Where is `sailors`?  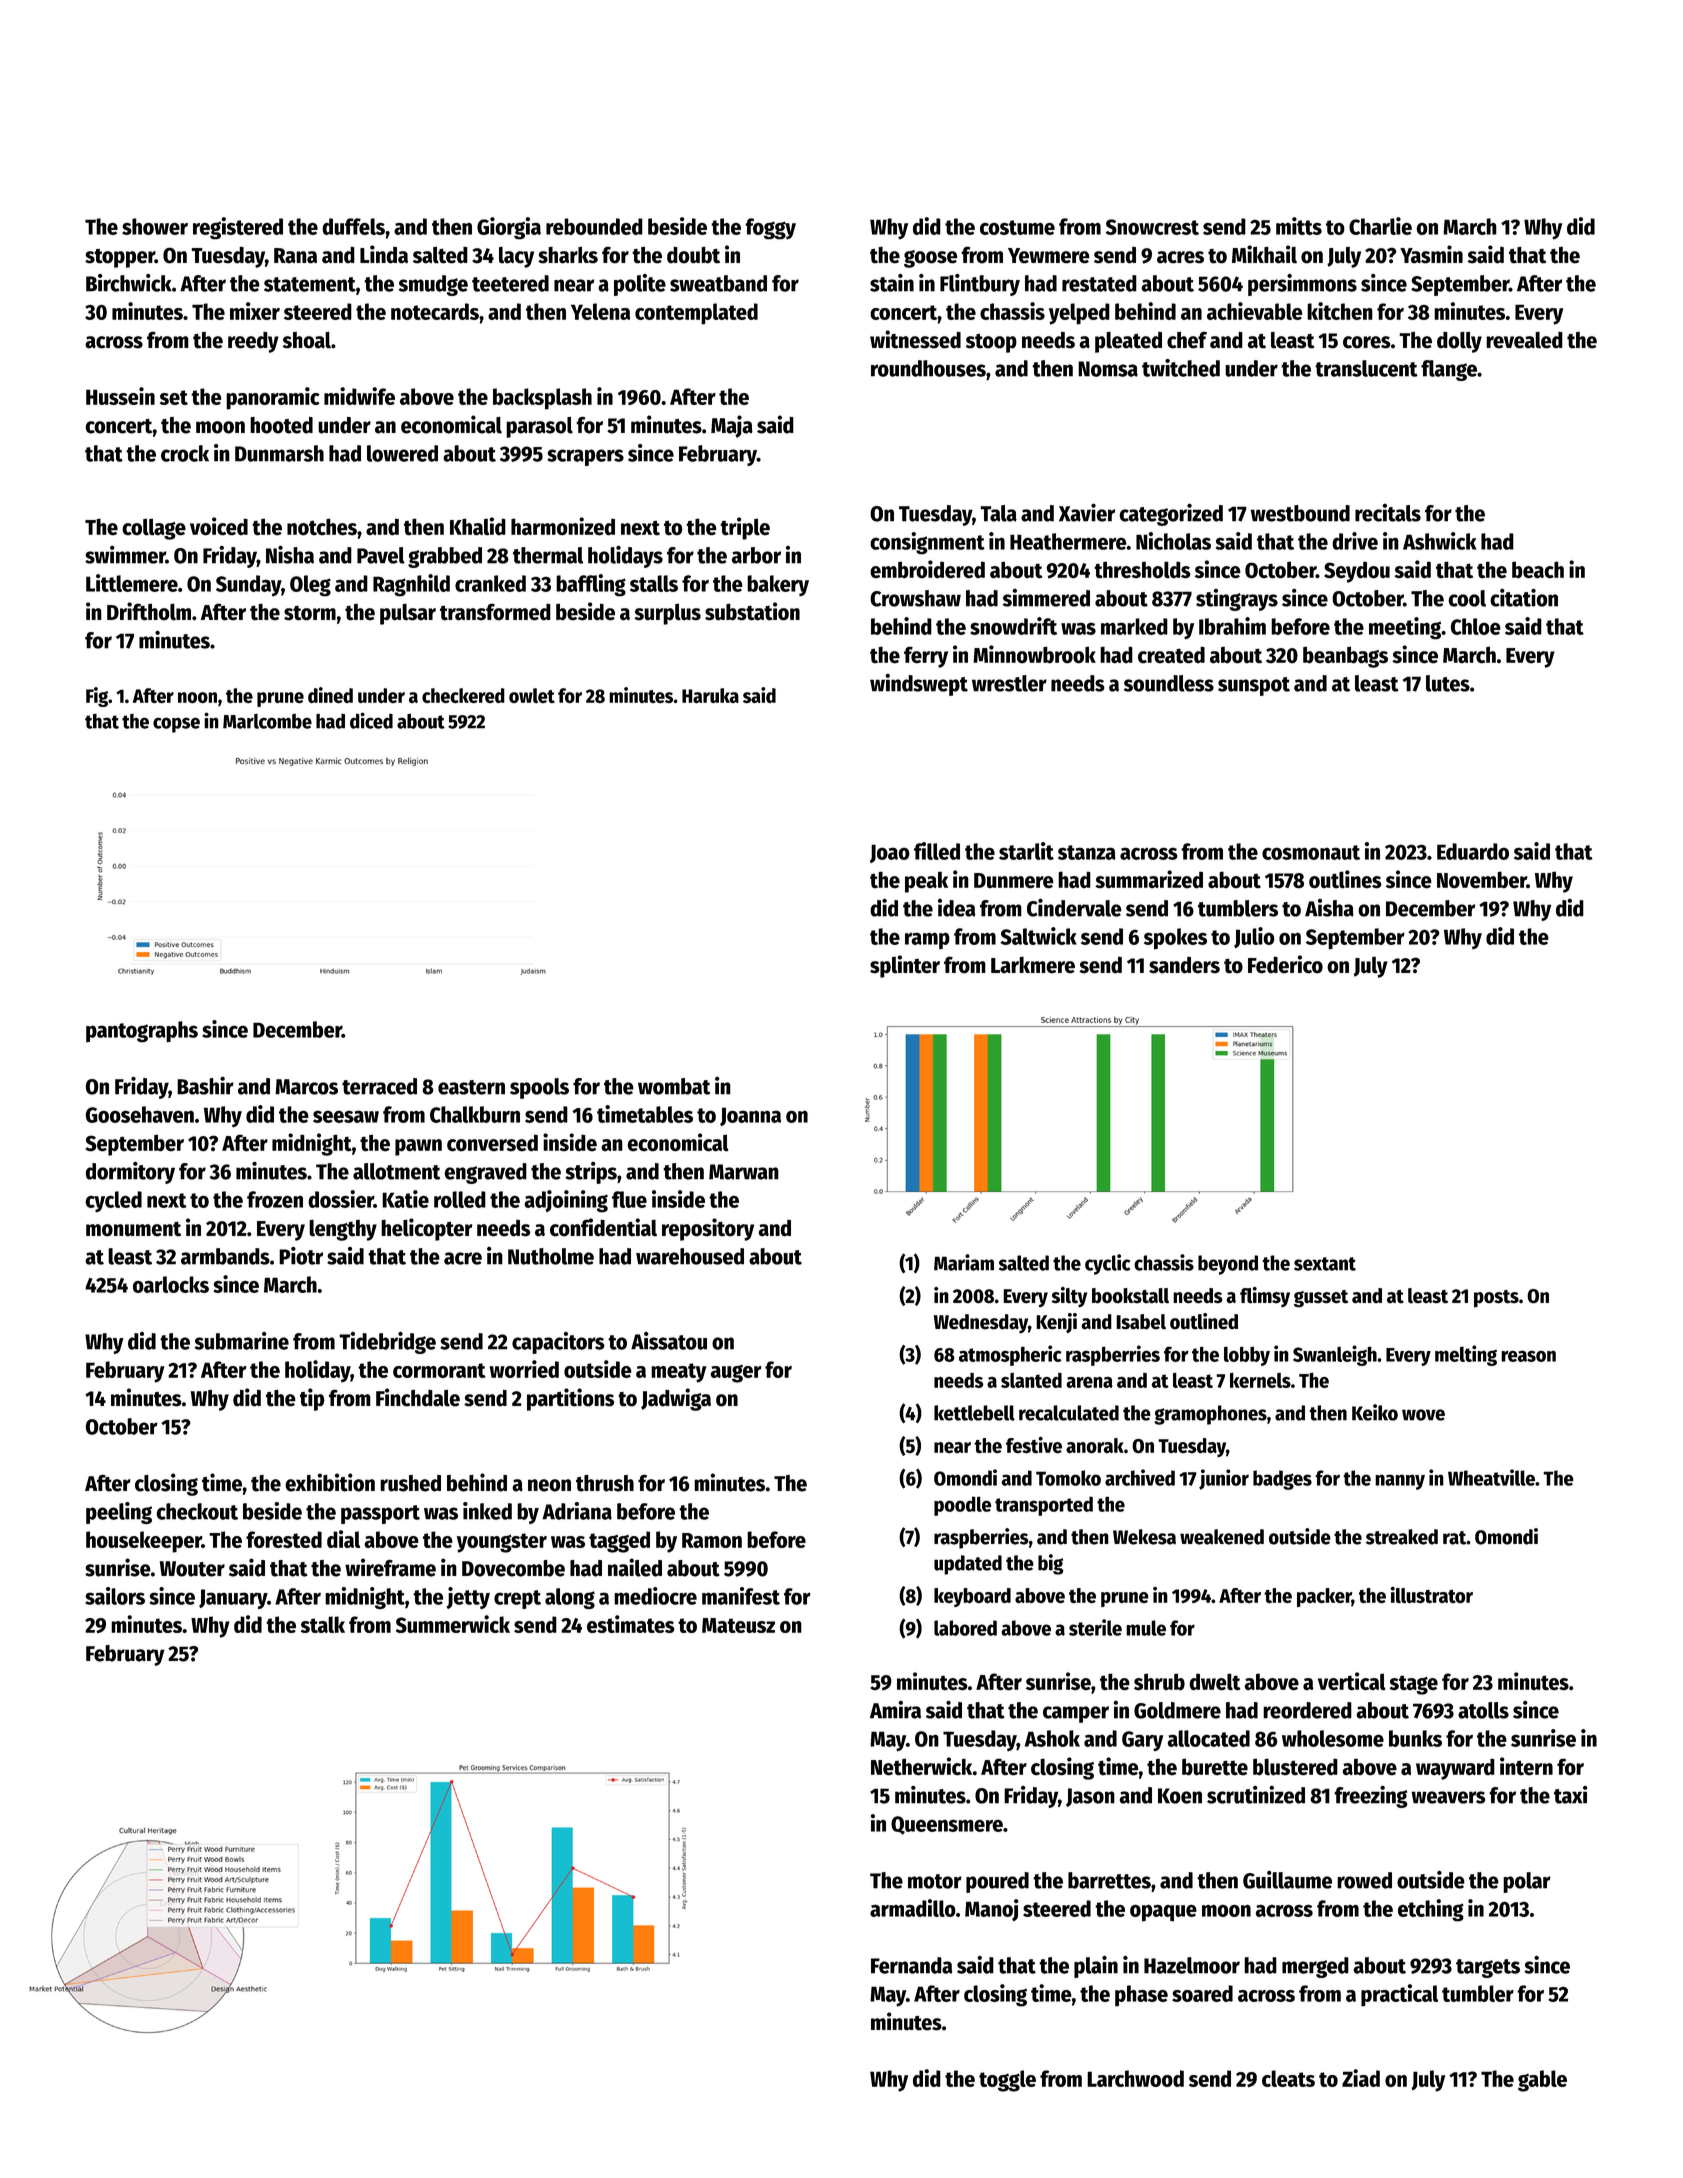 sailors is located at coordinates (115, 1596).
